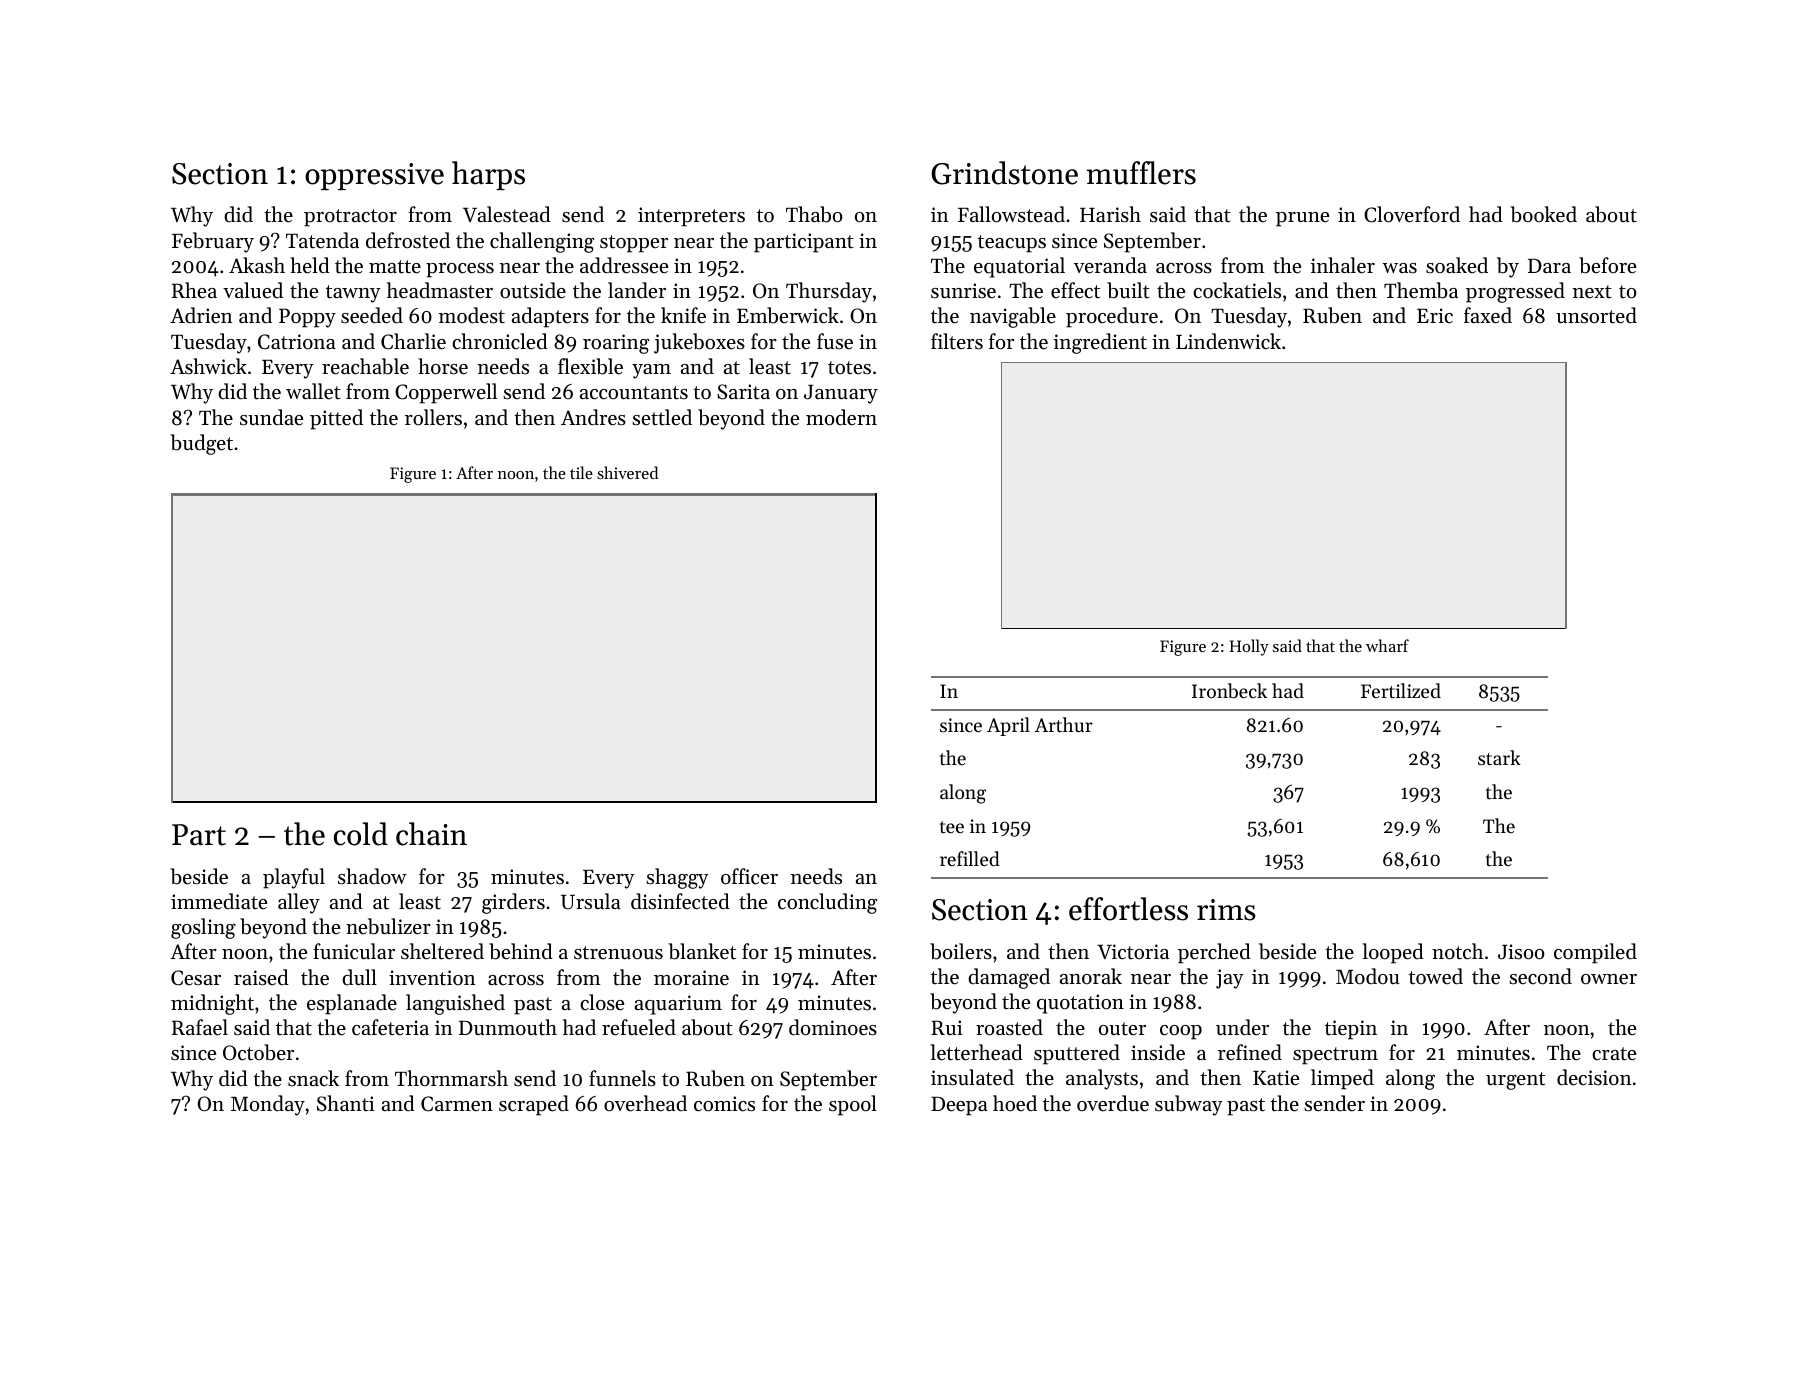  Describe the element at coordinates (1009, 978) in the image. I see `damaged` at that location.
